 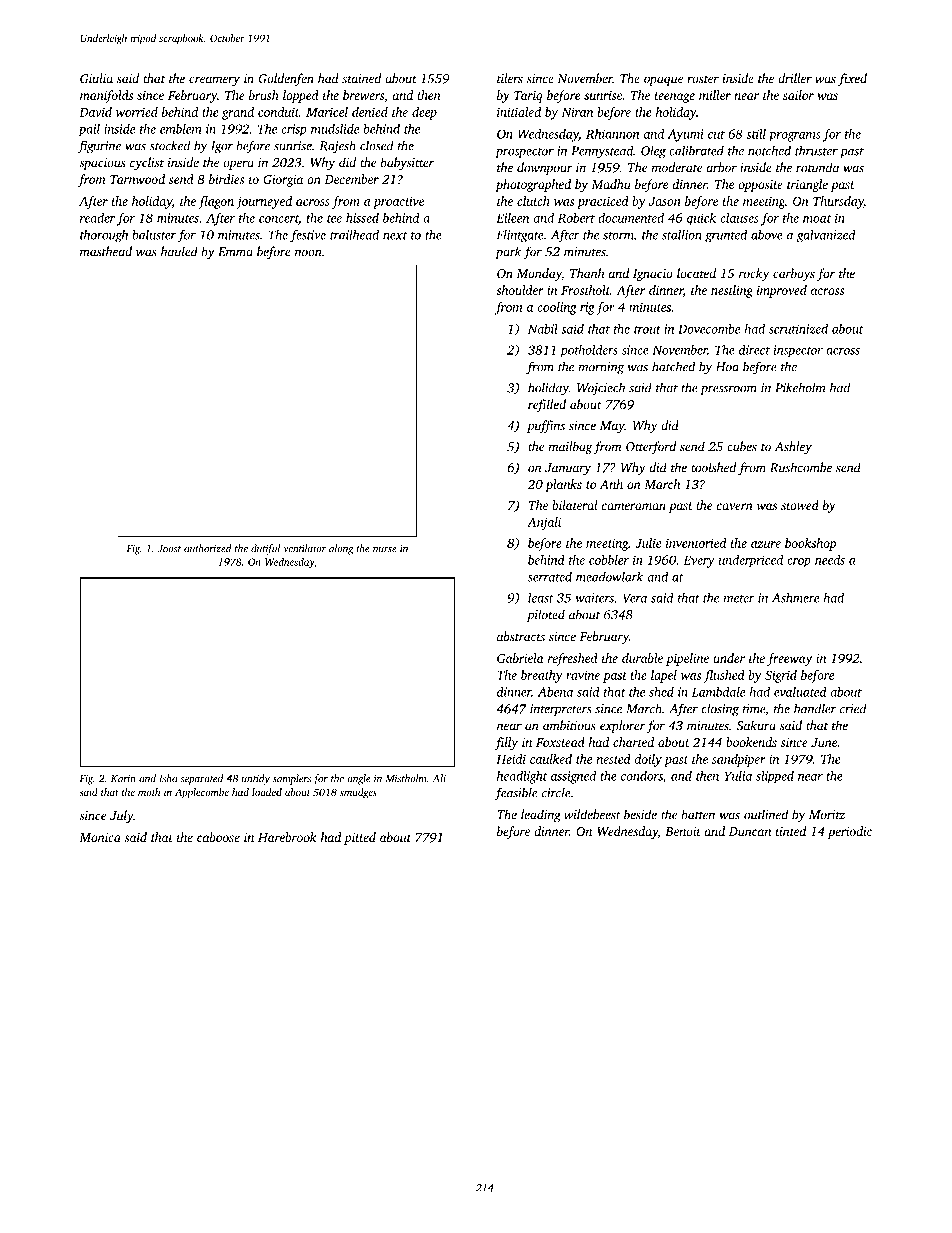 What do you see at coordinates (798, 329) in the image?
I see `scrutinized` at bounding box center [798, 329].
